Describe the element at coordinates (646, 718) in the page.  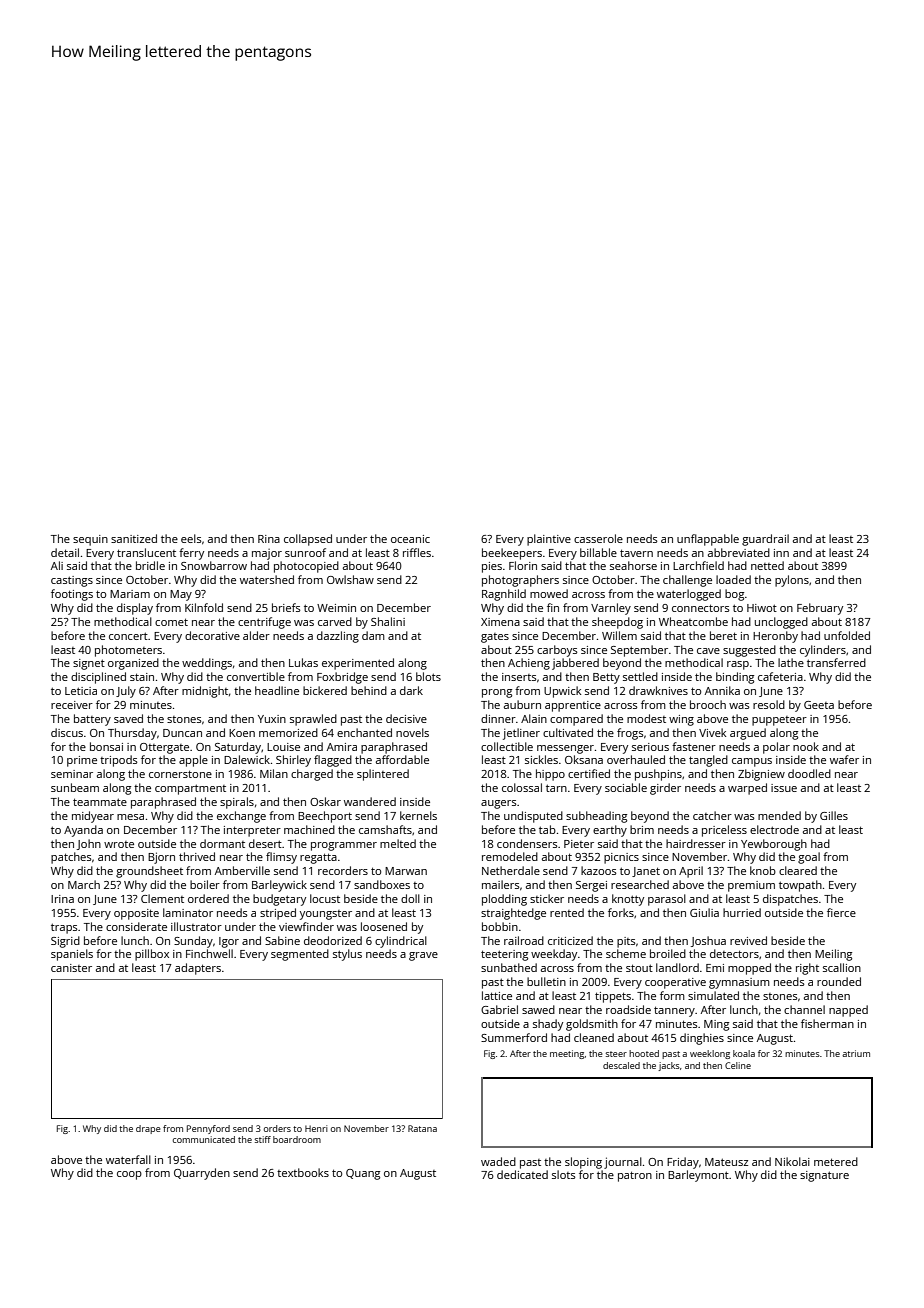
I see `modest` at that location.
